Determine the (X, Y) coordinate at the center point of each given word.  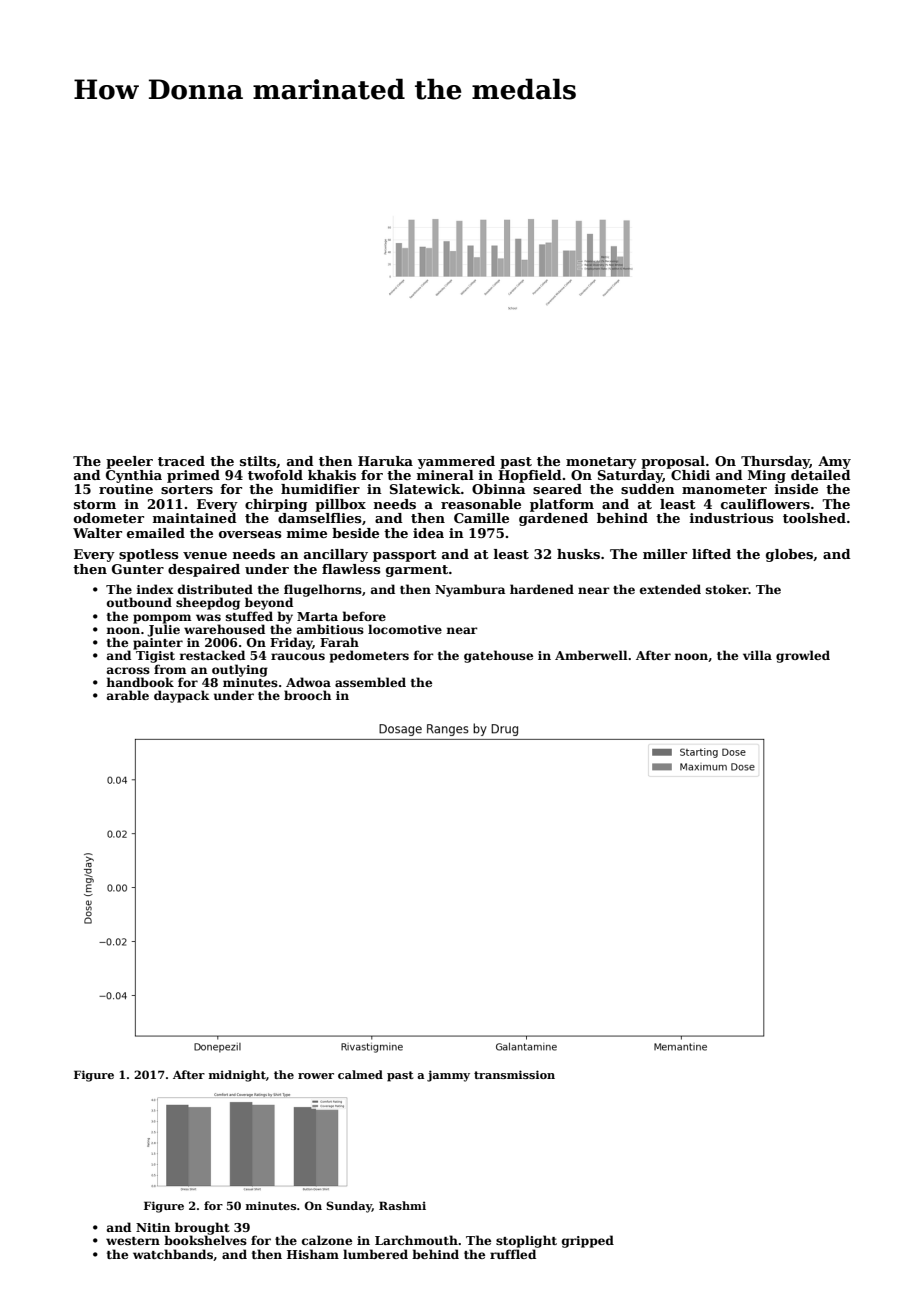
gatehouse (498, 656)
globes (789, 555)
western (133, 1241)
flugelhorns (323, 591)
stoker (727, 589)
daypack (182, 696)
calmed (360, 1074)
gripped (588, 1241)
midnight (237, 1076)
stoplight (526, 1241)
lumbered (375, 1254)
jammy (448, 1076)
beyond (269, 603)
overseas (250, 534)
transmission (514, 1074)
